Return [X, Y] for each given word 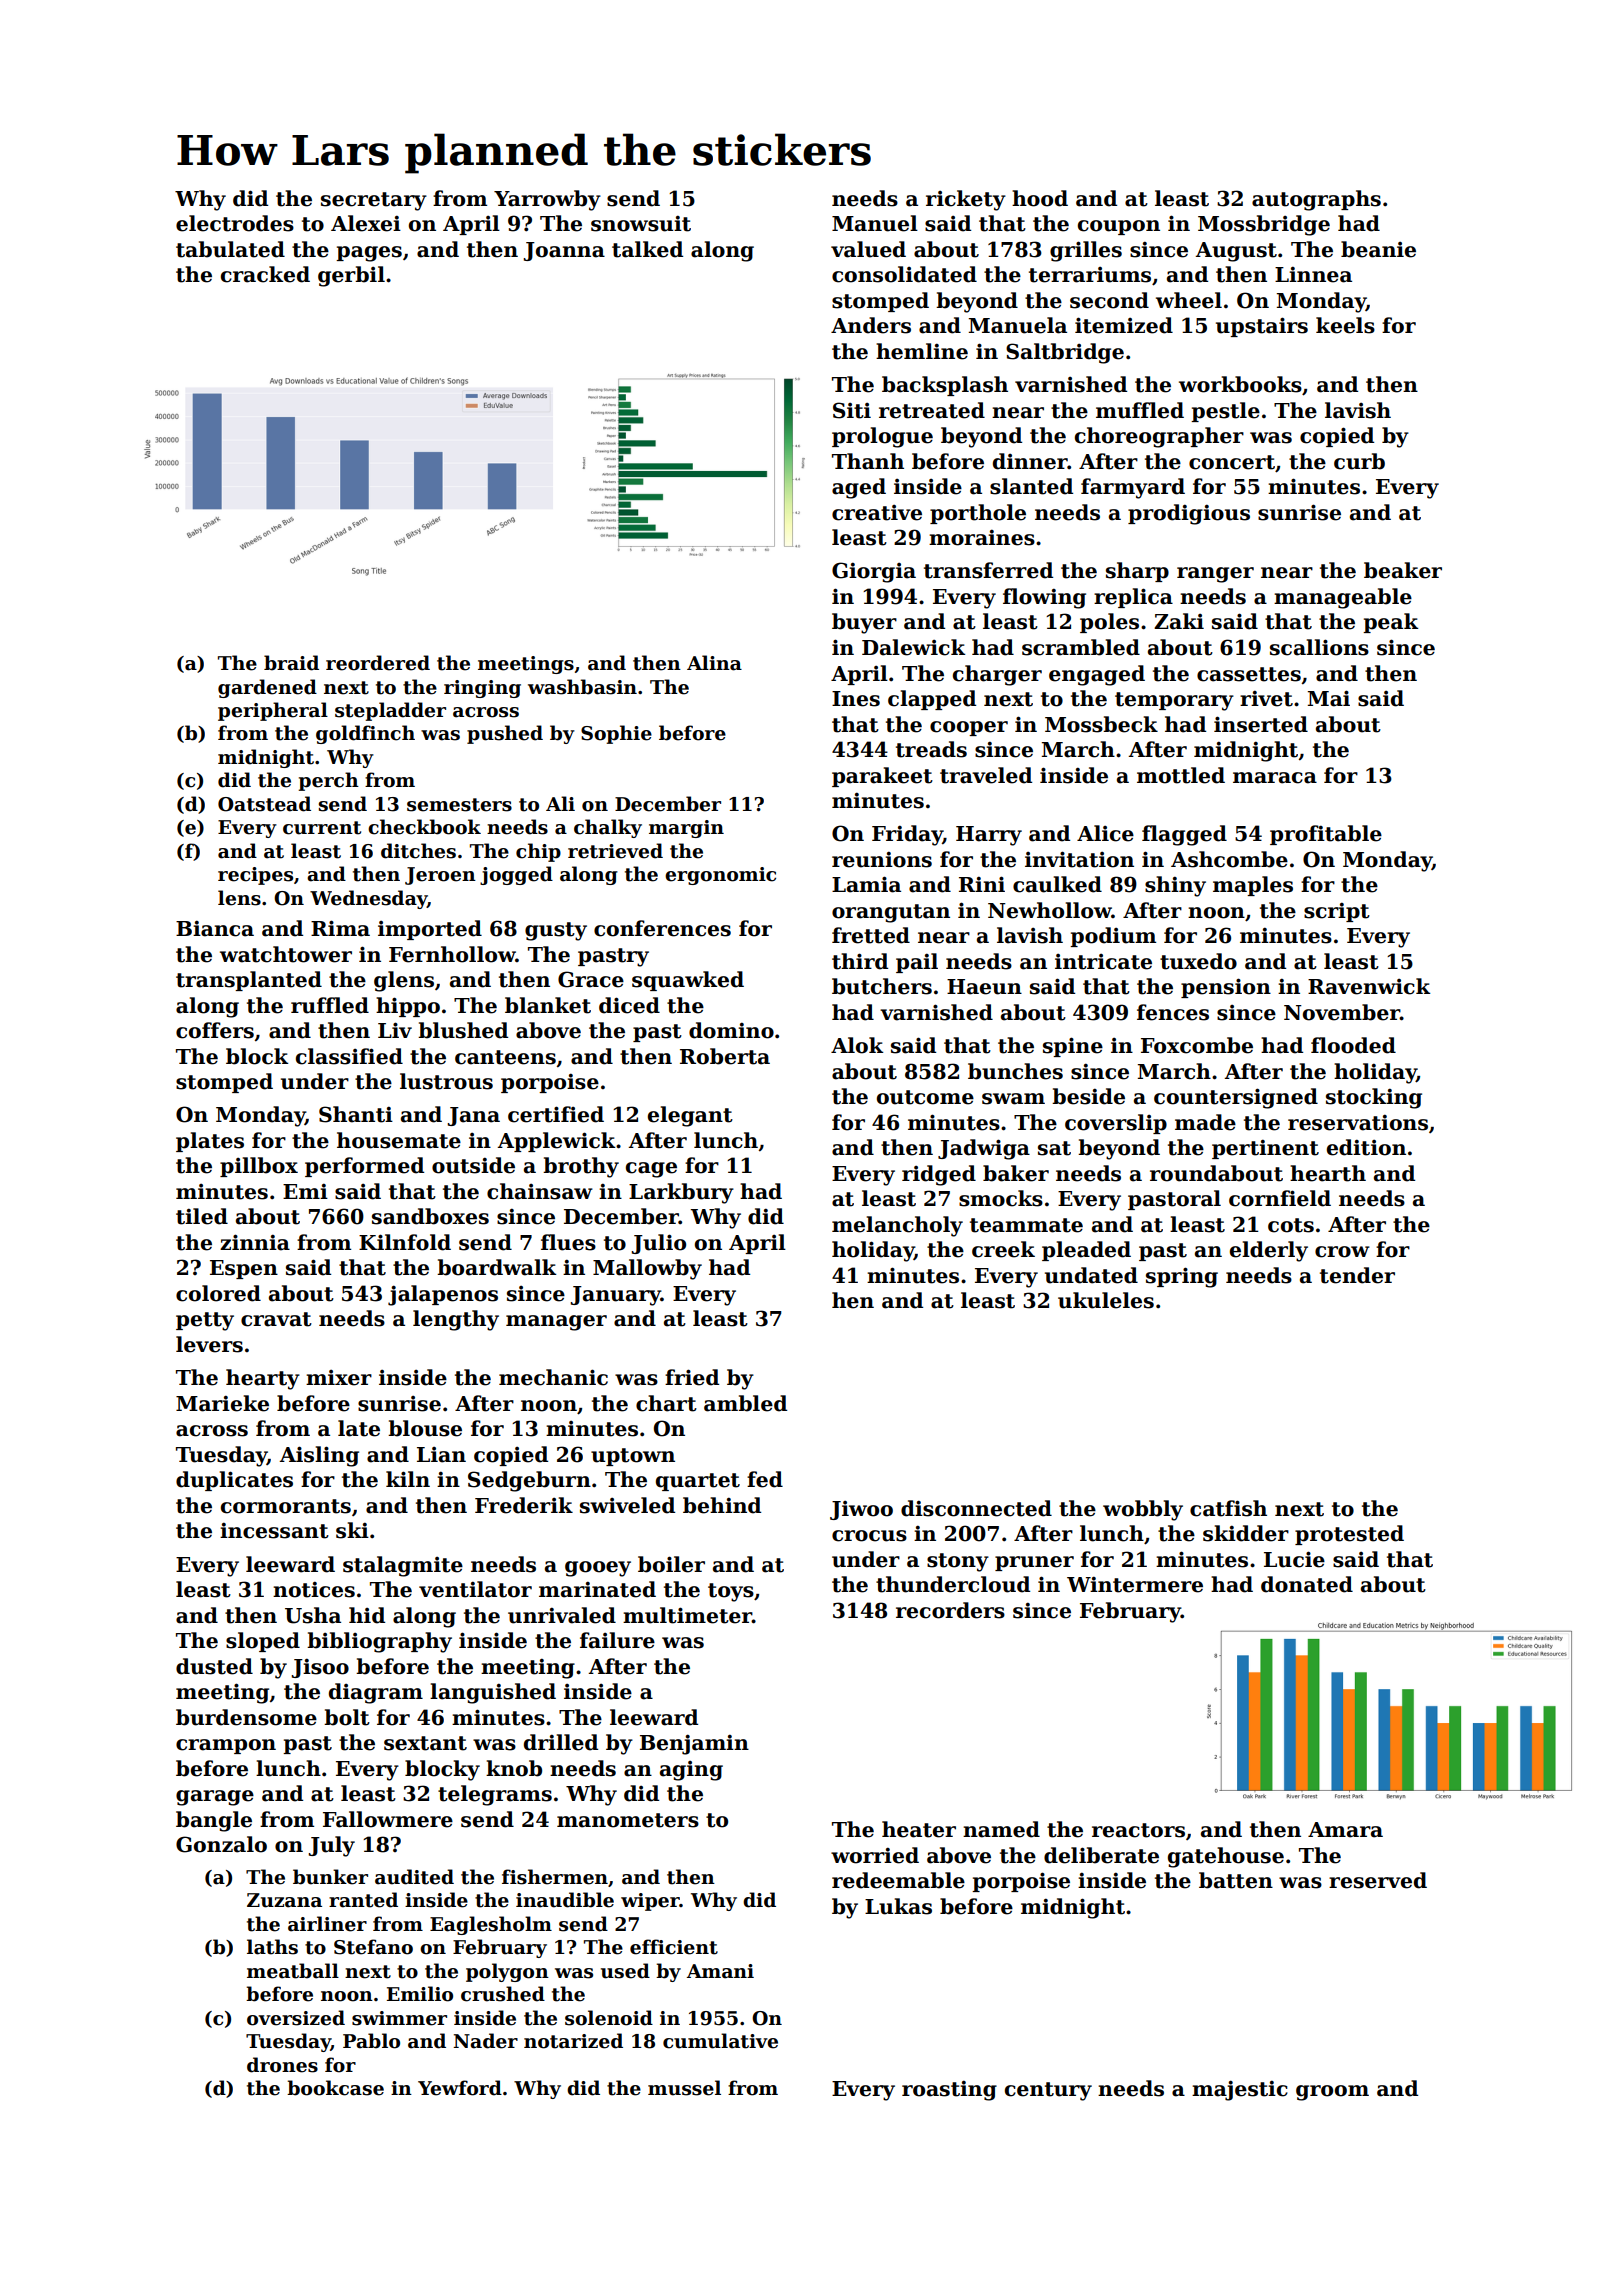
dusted [214, 1666]
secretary [374, 201]
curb [1359, 461]
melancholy [897, 1226]
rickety [966, 200]
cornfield [1280, 1198]
